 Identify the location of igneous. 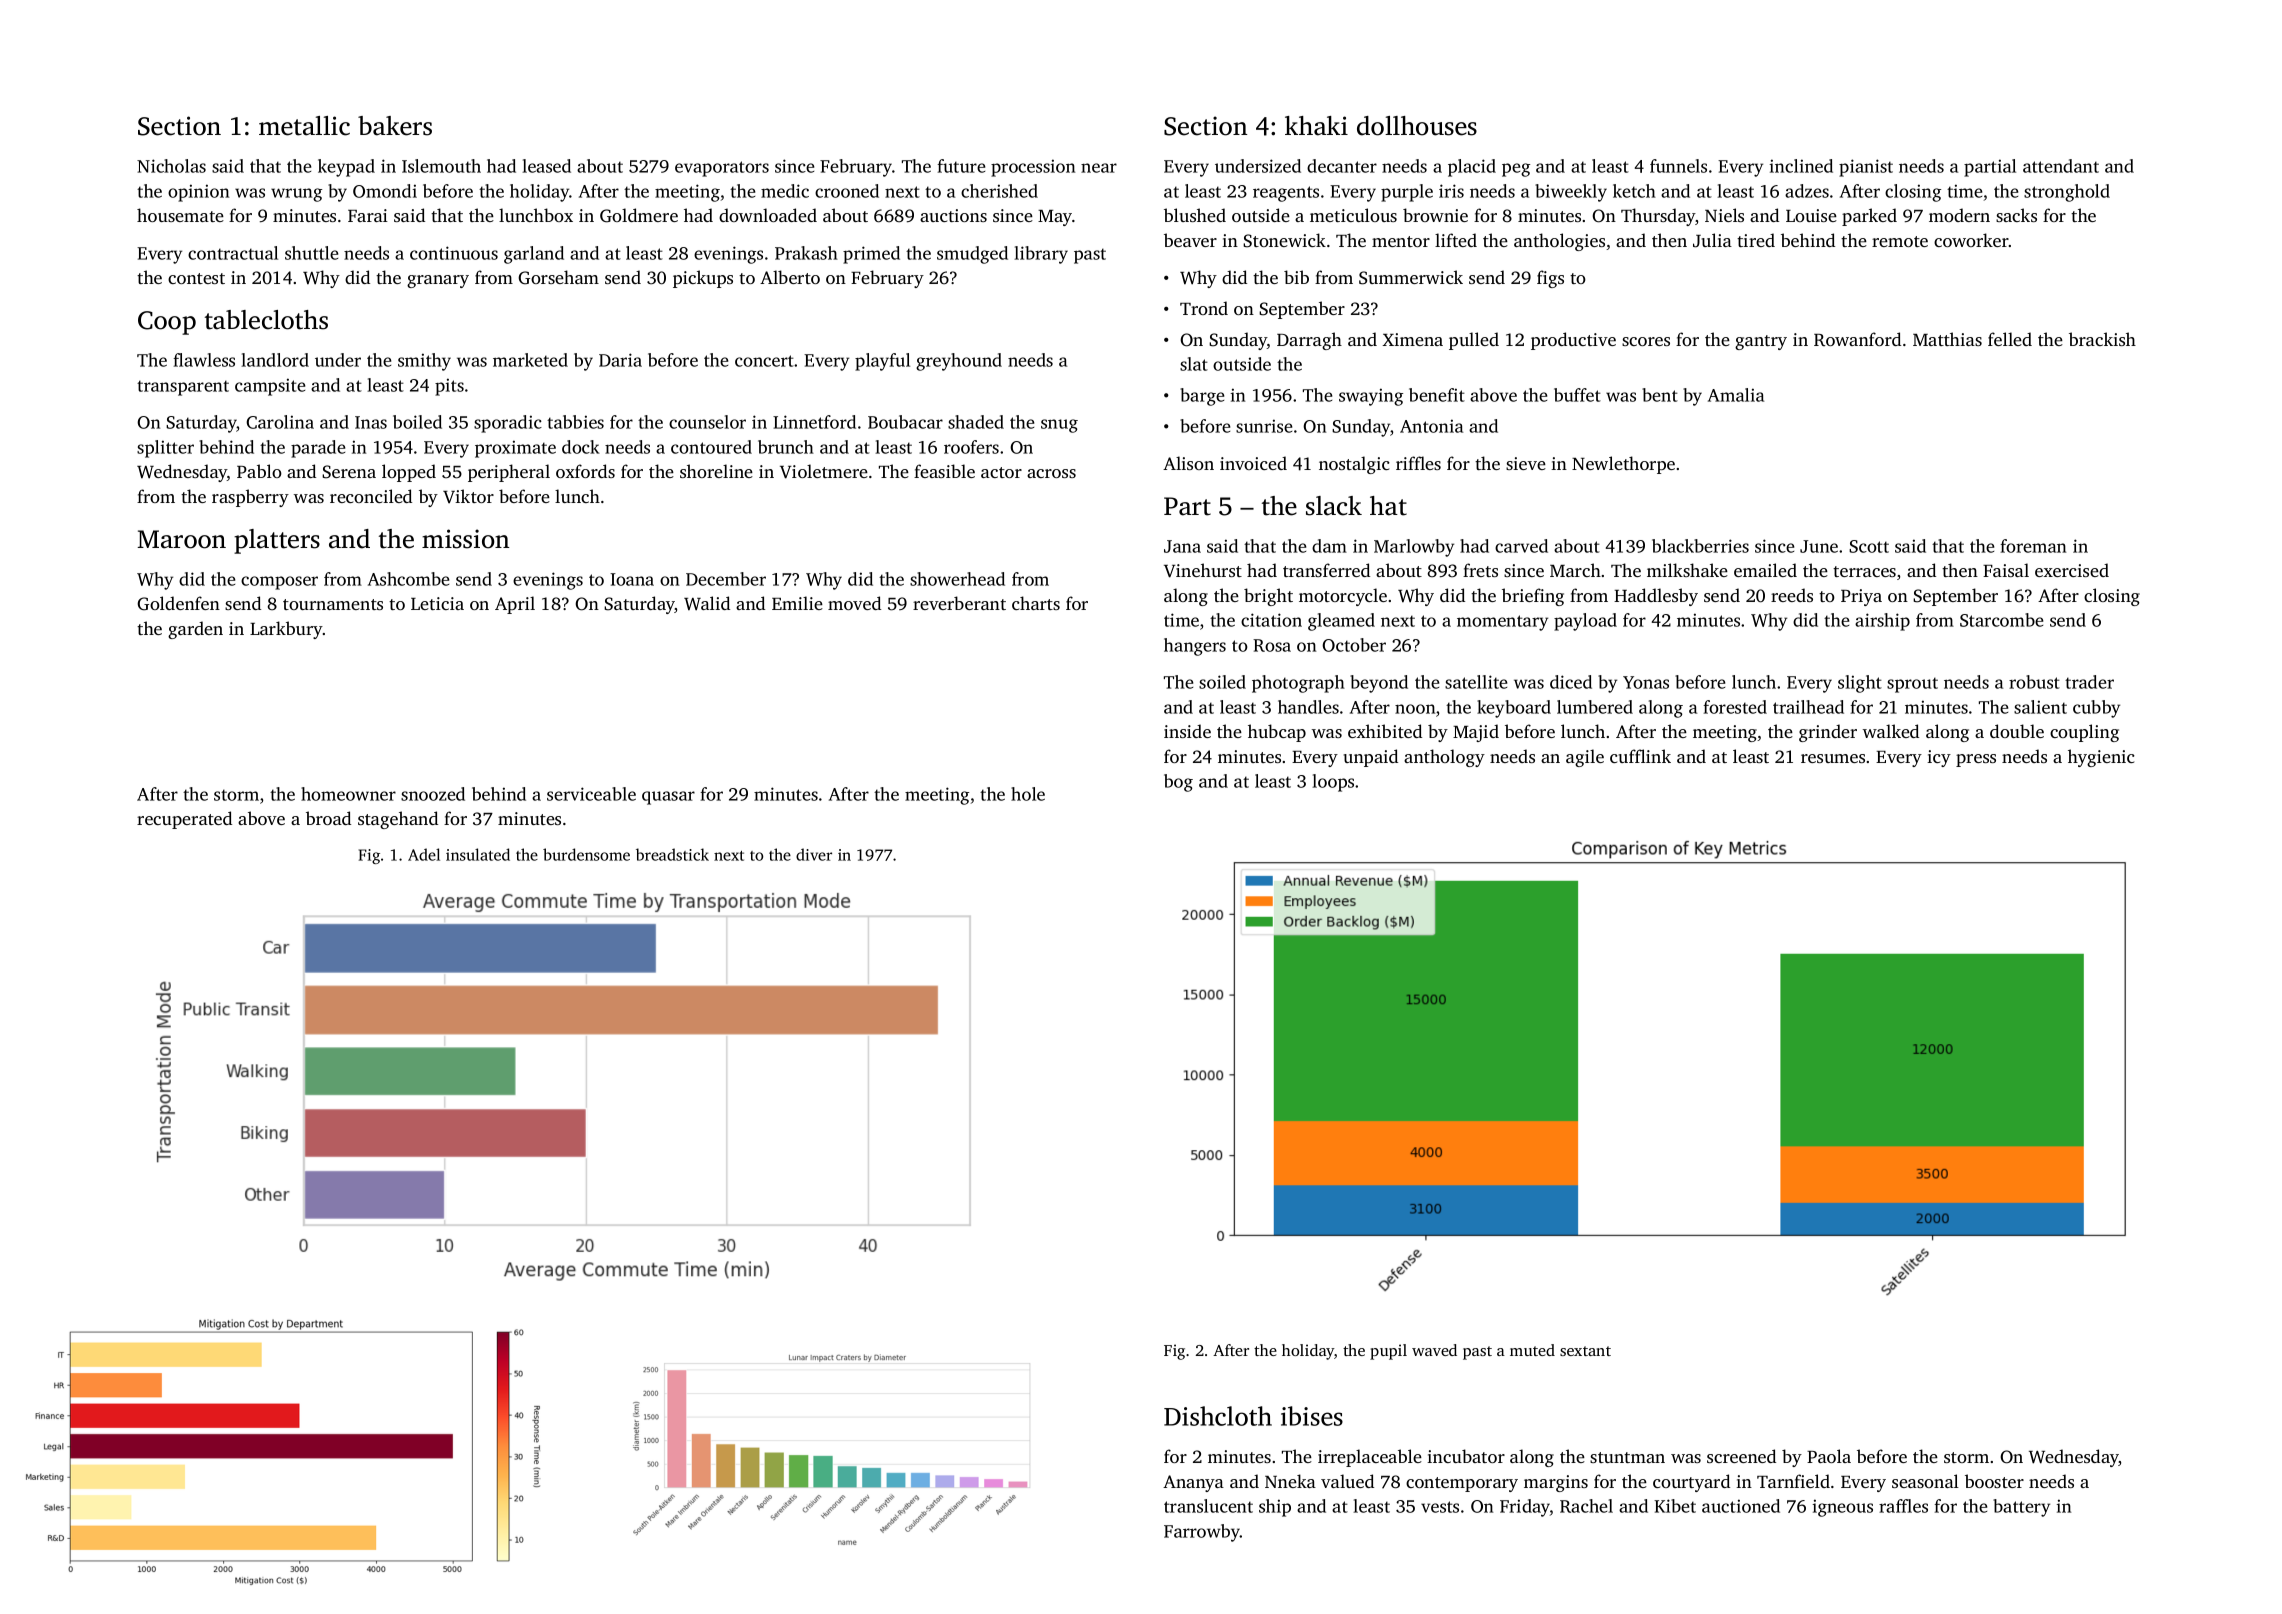
(1842, 1508).
